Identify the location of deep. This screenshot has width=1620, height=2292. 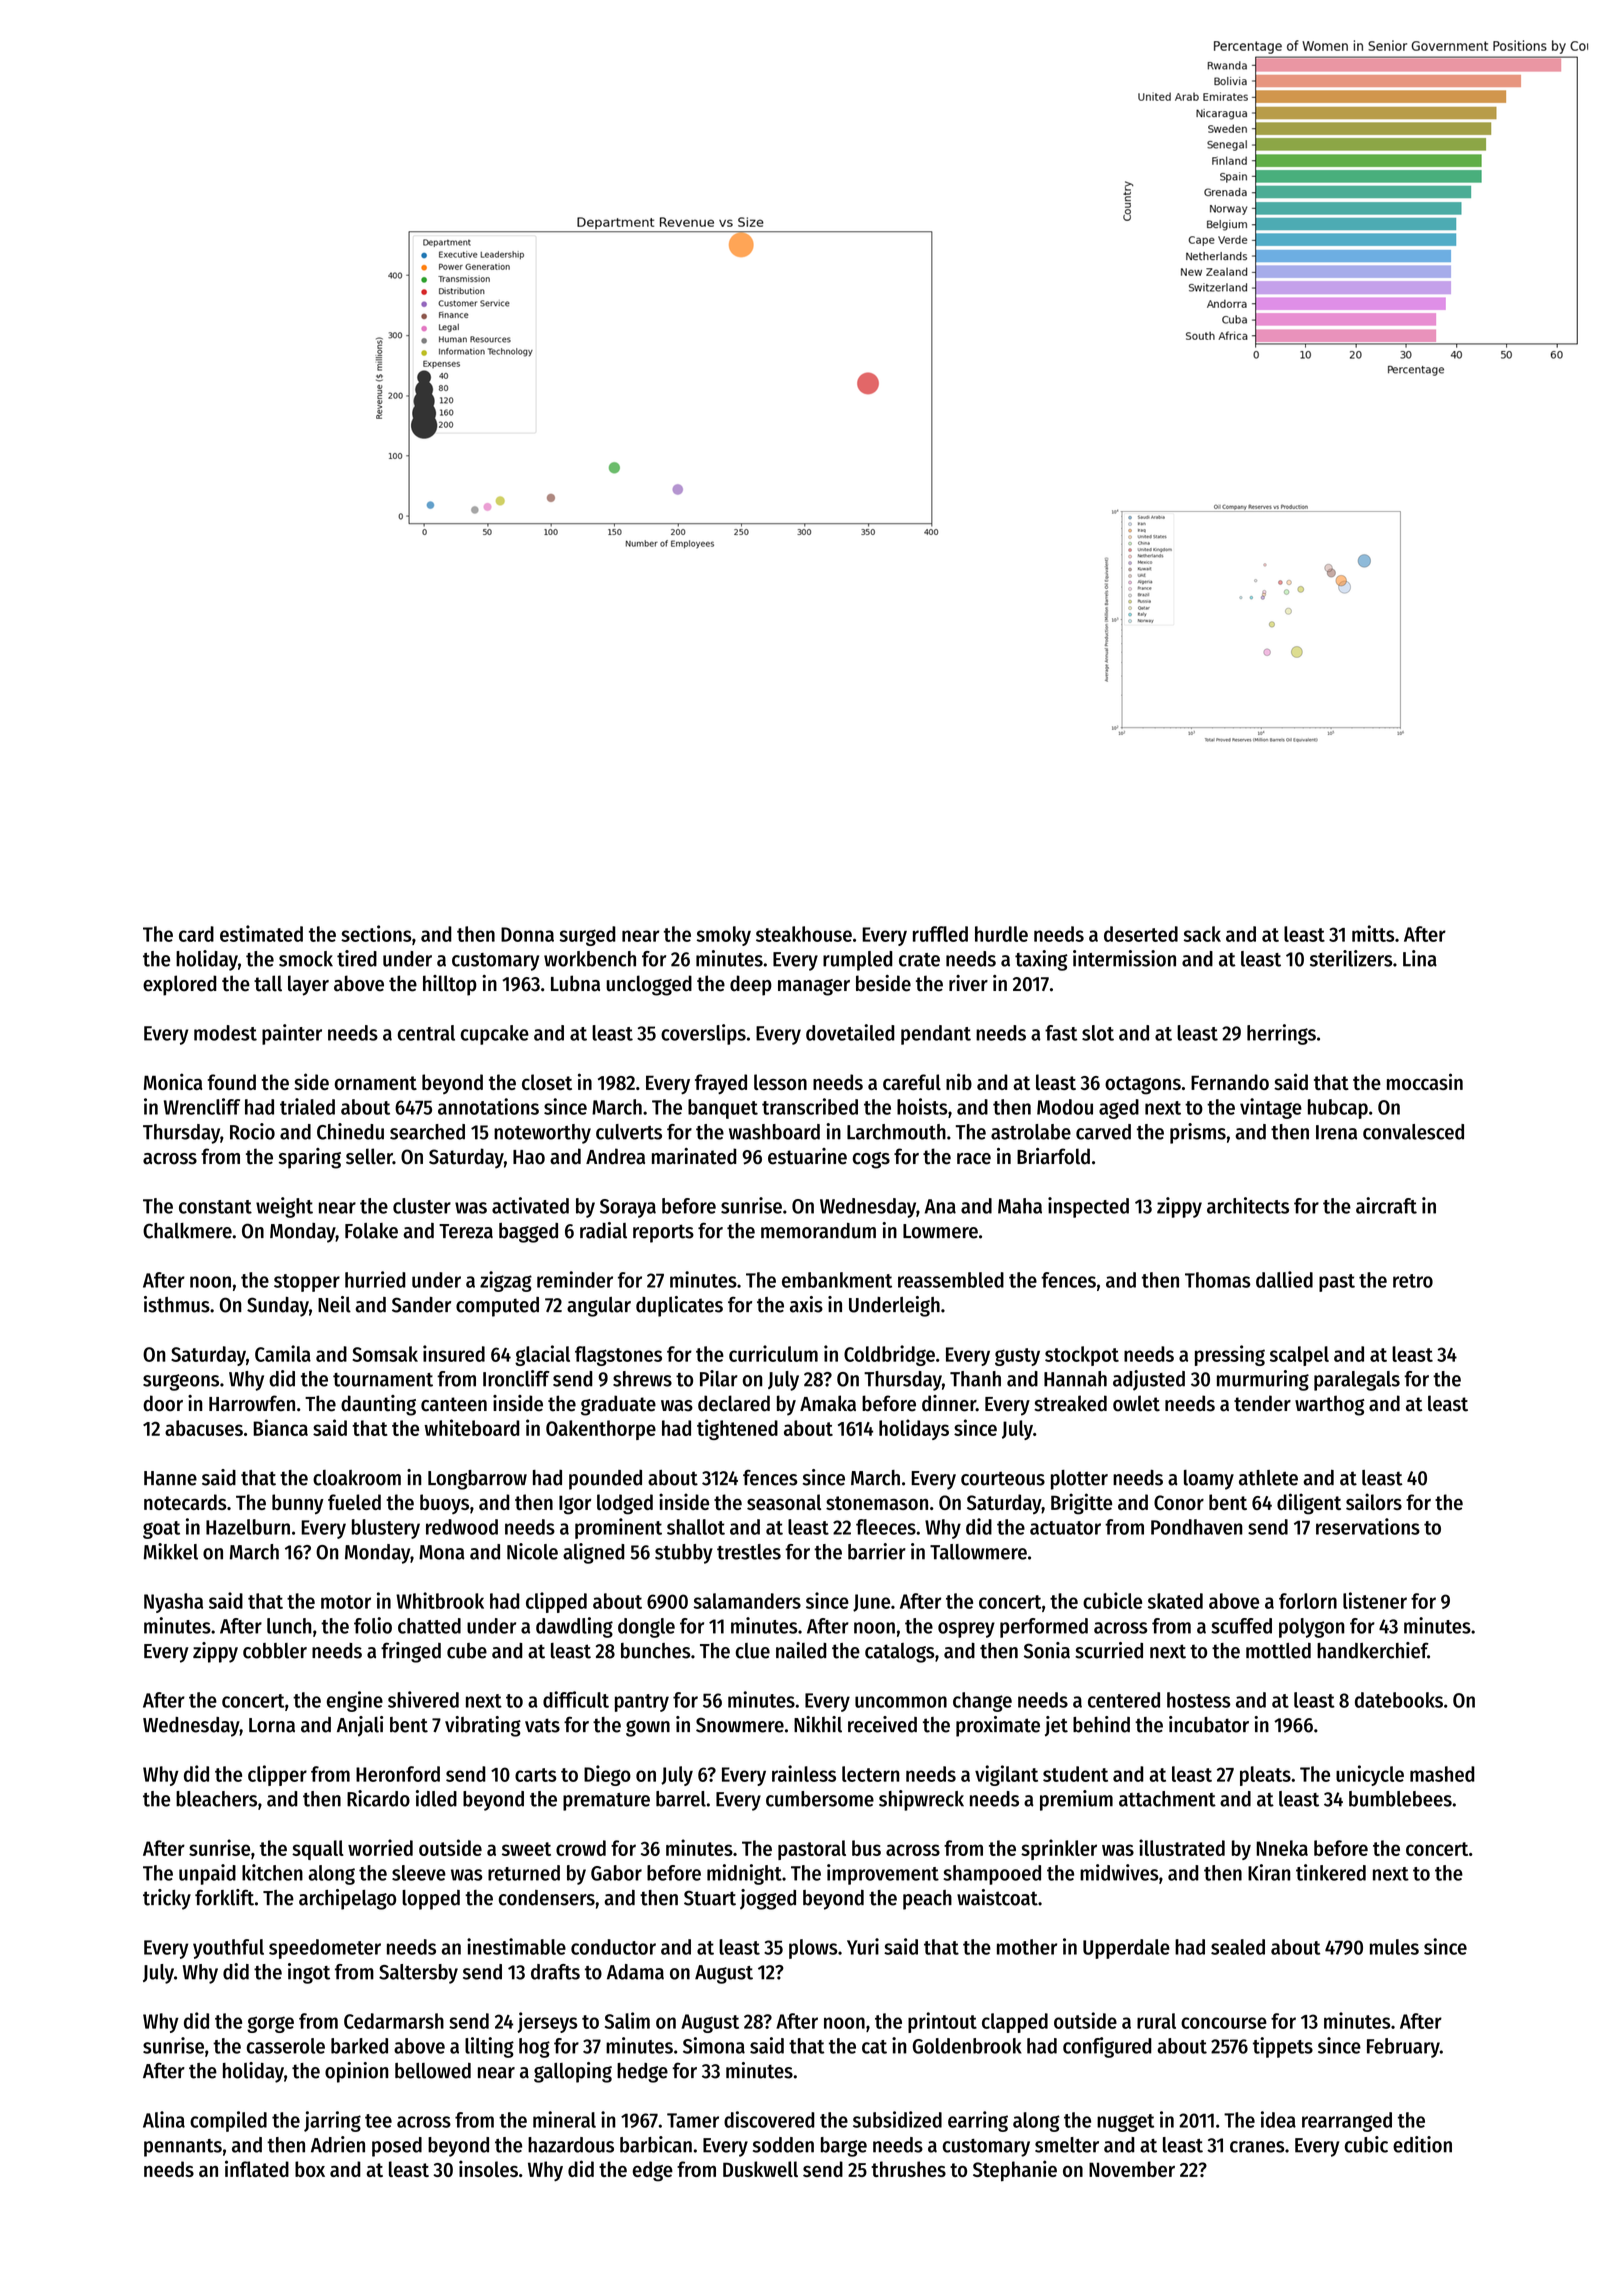
(751, 985).
